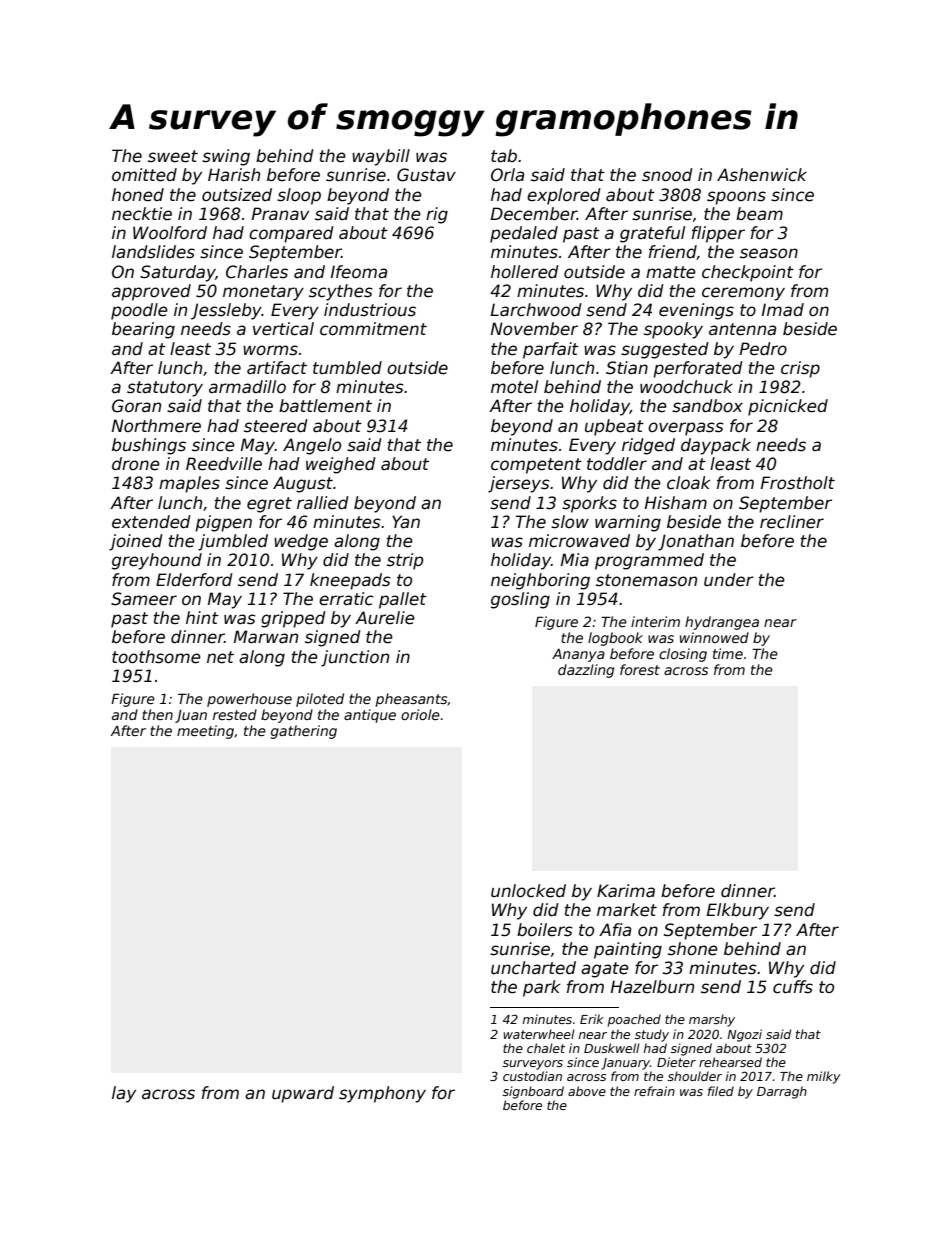 The image size is (952, 1233). What do you see at coordinates (139, 311) in the image?
I see `poodle` at bounding box center [139, 311].
